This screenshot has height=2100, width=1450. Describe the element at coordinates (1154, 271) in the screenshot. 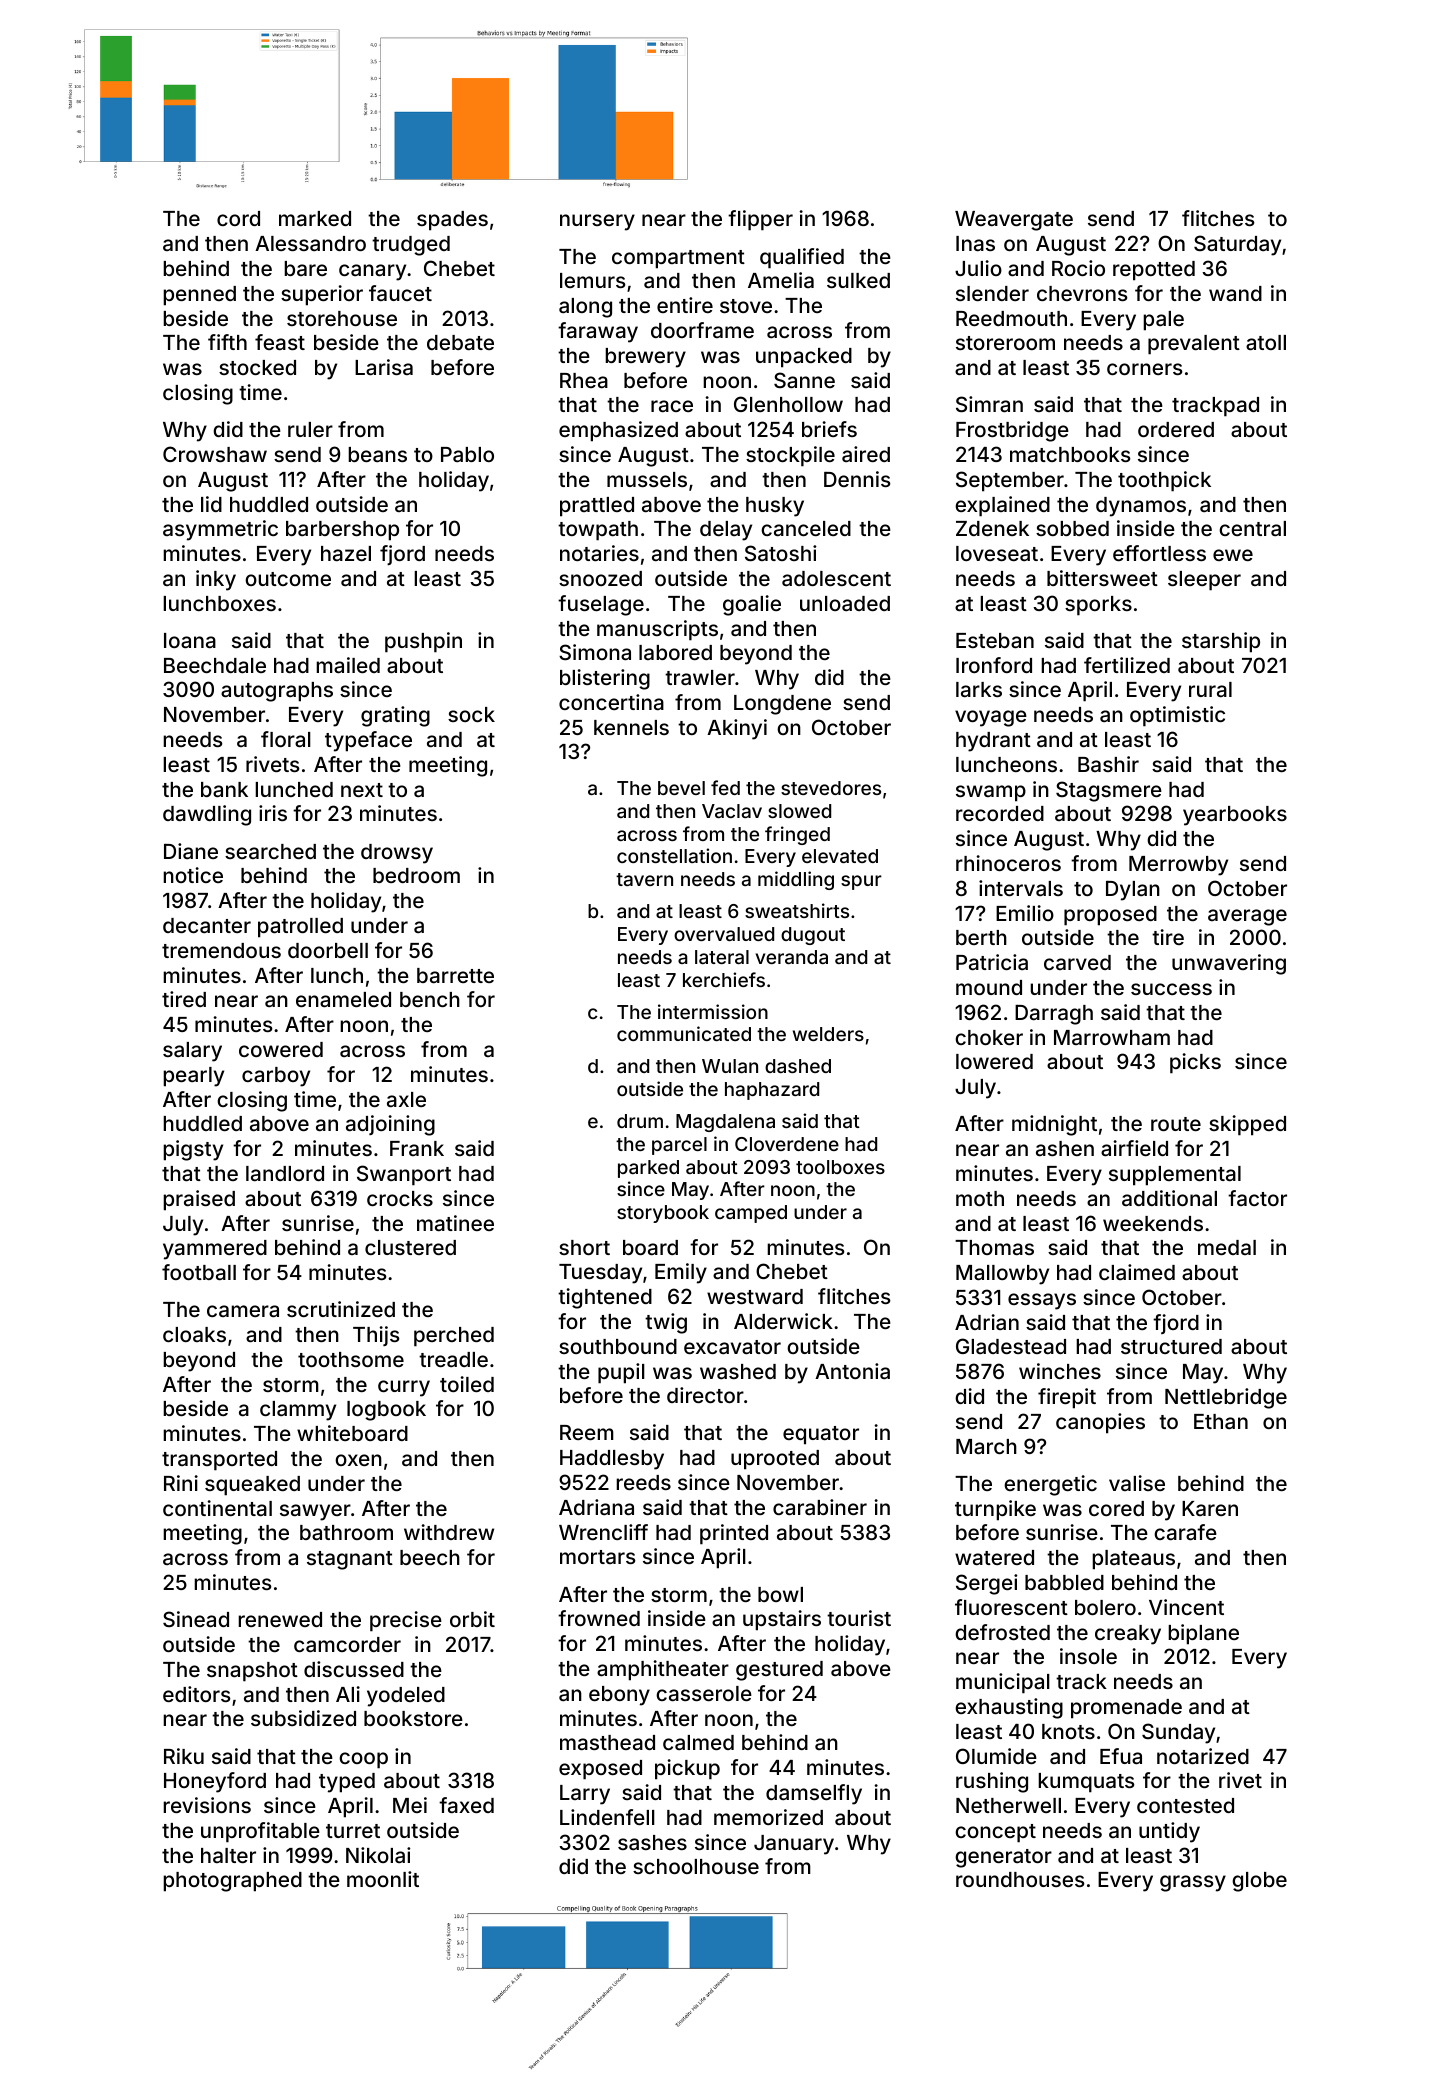

I see `repotted` at that location.
